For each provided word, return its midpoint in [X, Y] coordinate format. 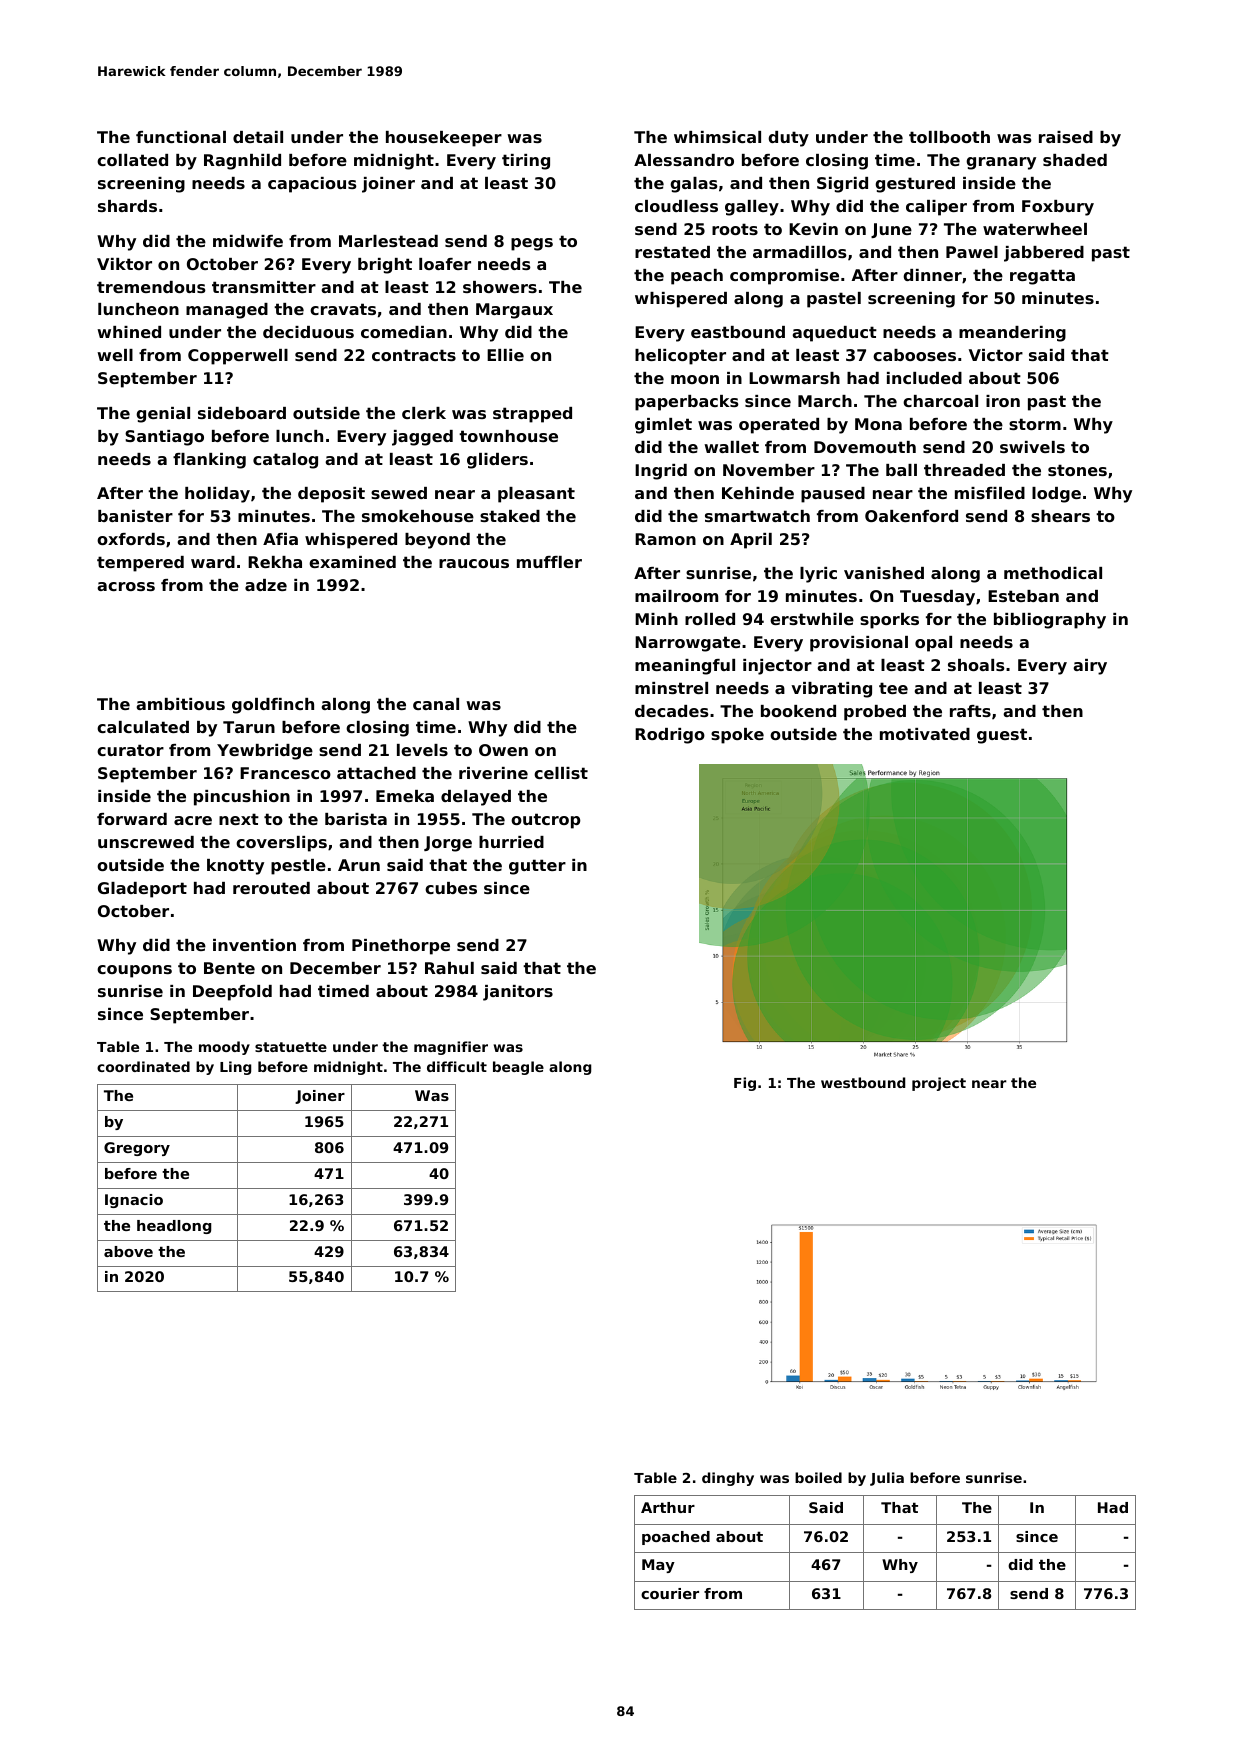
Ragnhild [242, 162]
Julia [887, 1479]
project [939, 1084]
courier [670, 1593]
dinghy [728, 1479]
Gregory [137, 1149]
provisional [859, 644]
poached [676, 1538]
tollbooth [949, 137]
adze [266, 585]
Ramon [665, 539]
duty [788, 139]
